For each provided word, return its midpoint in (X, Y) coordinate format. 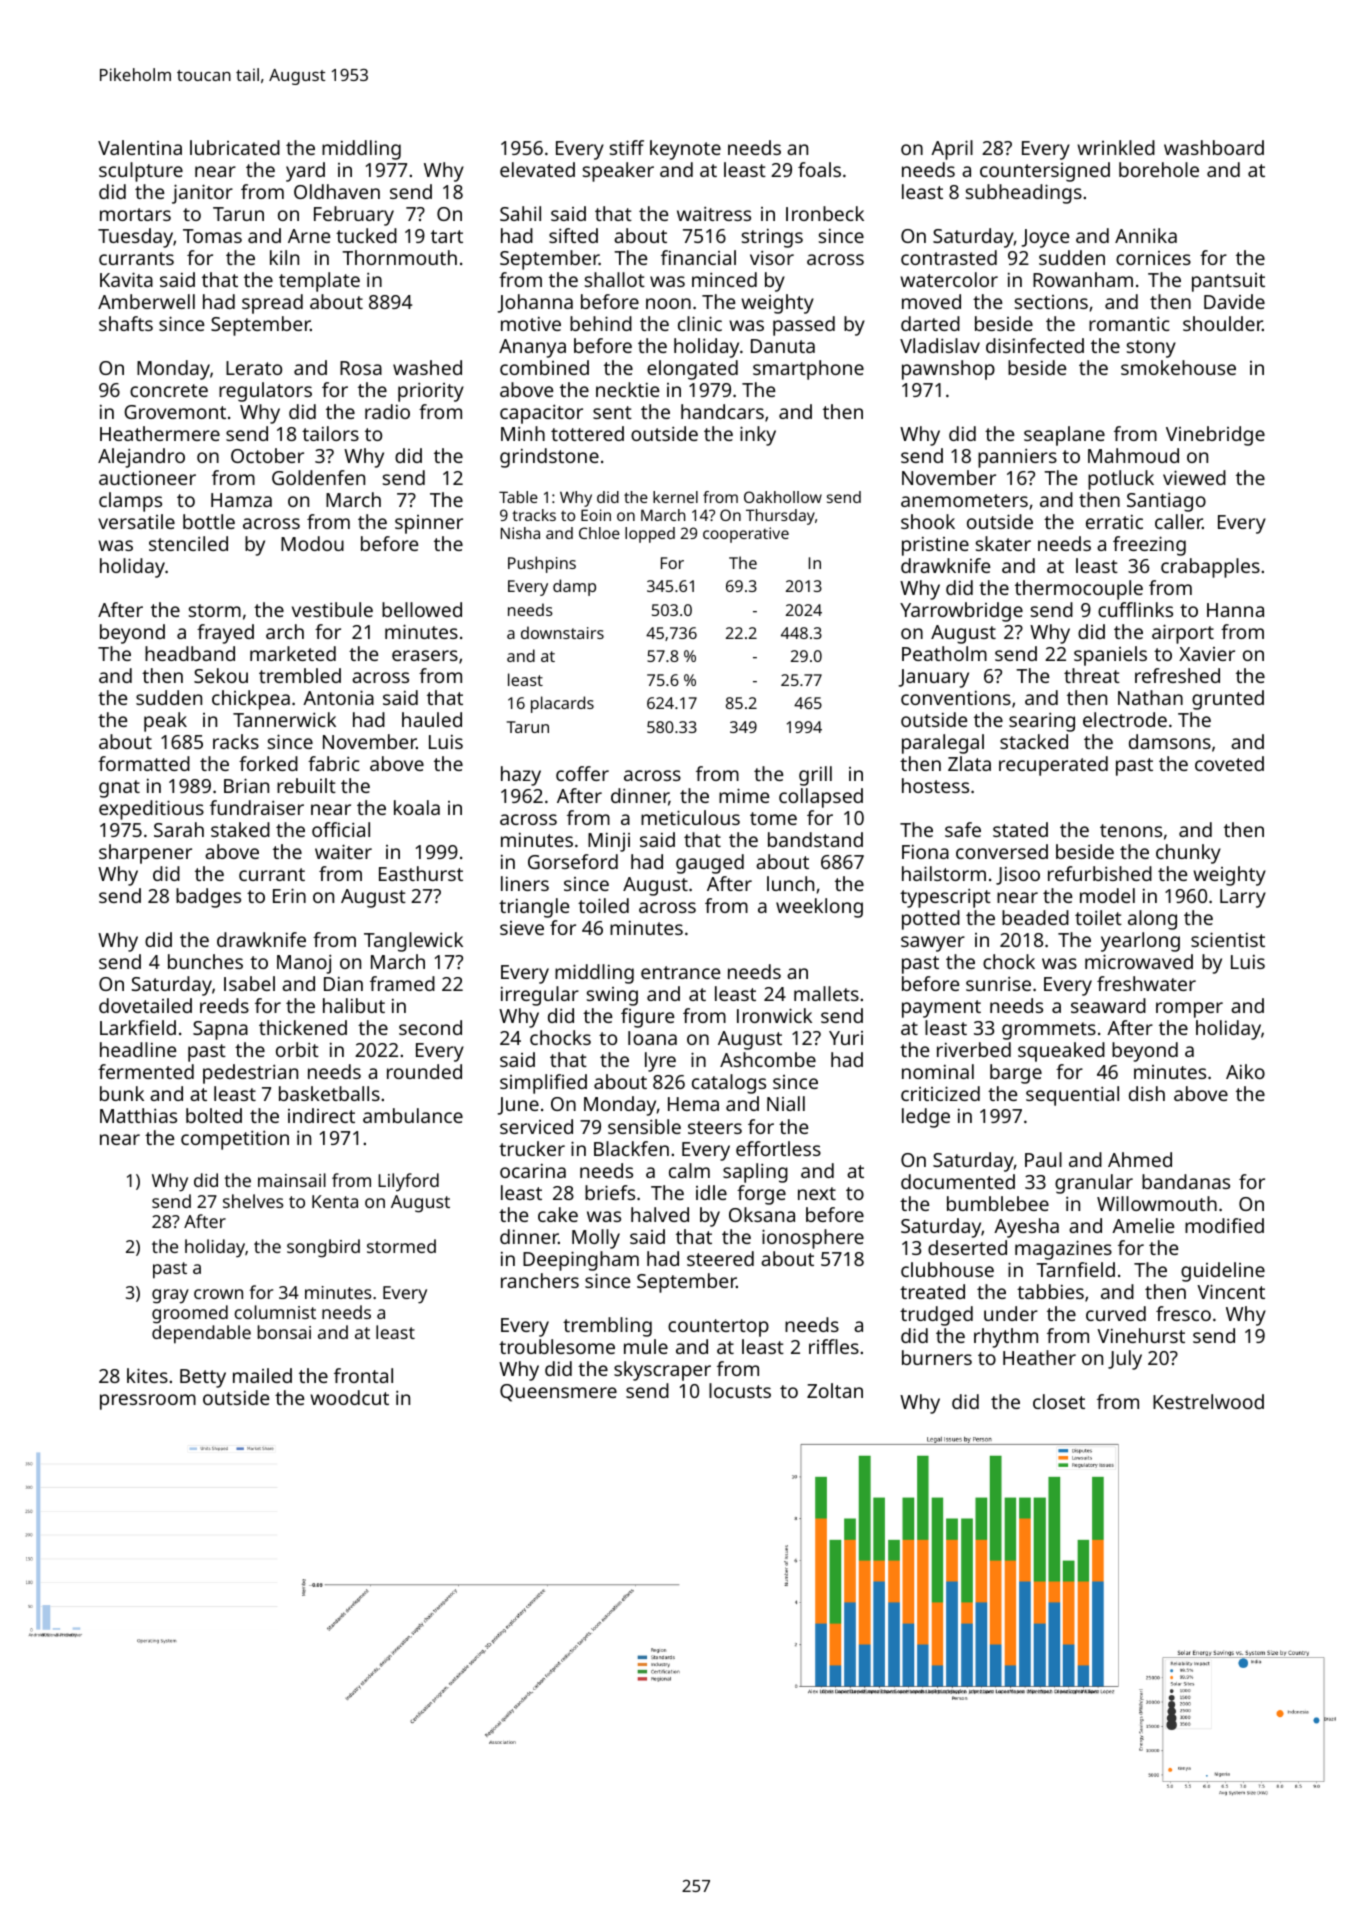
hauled (432, 719)
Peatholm (944, 653)
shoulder (1223, 323)
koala (417, 807)
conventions (956, 697)
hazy (521, 776)
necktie (627, 389)
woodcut (349, 1397)
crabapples (1210, 568)
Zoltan (835, 1390)
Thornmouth (399, 257)
